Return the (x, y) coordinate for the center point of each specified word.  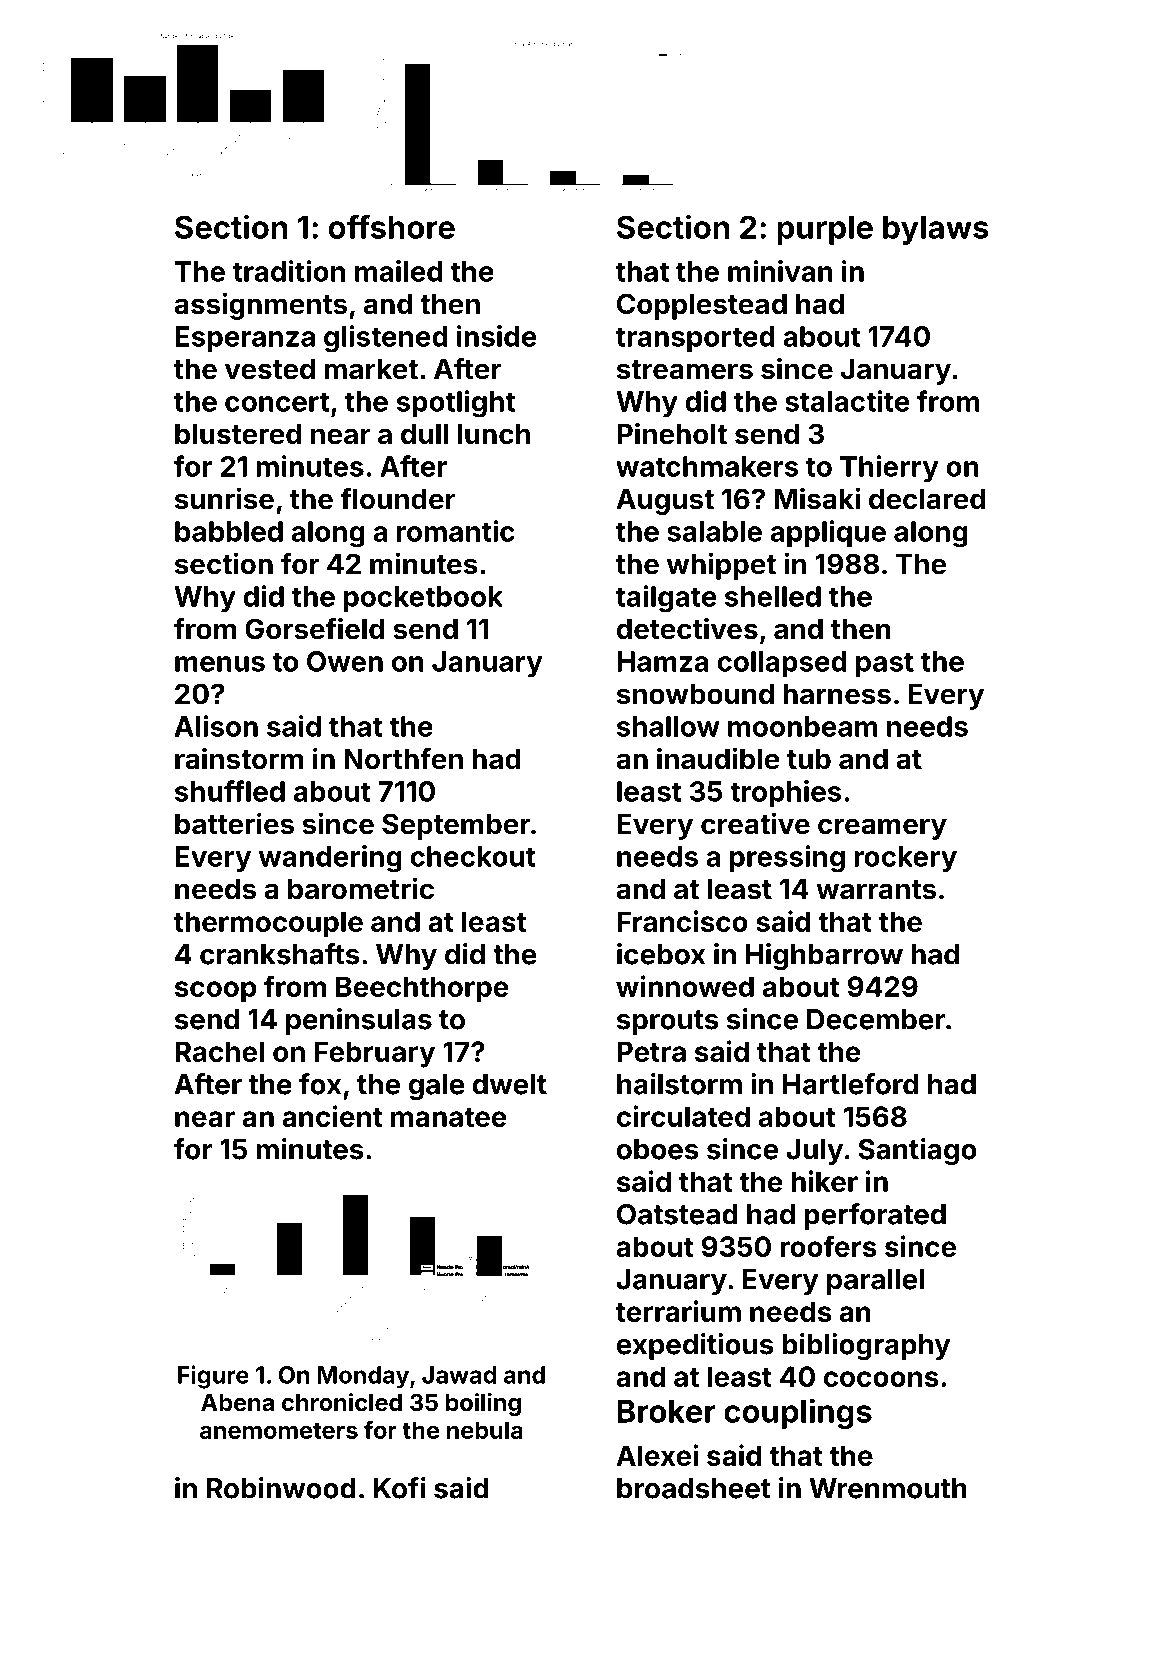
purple (825, 230)
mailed (398, 271)
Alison (216, 726)
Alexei (657, 1455)
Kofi (399, 1488)
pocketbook (423, 599)
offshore (392, 227)
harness (837, 694)
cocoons (881, 1379)
